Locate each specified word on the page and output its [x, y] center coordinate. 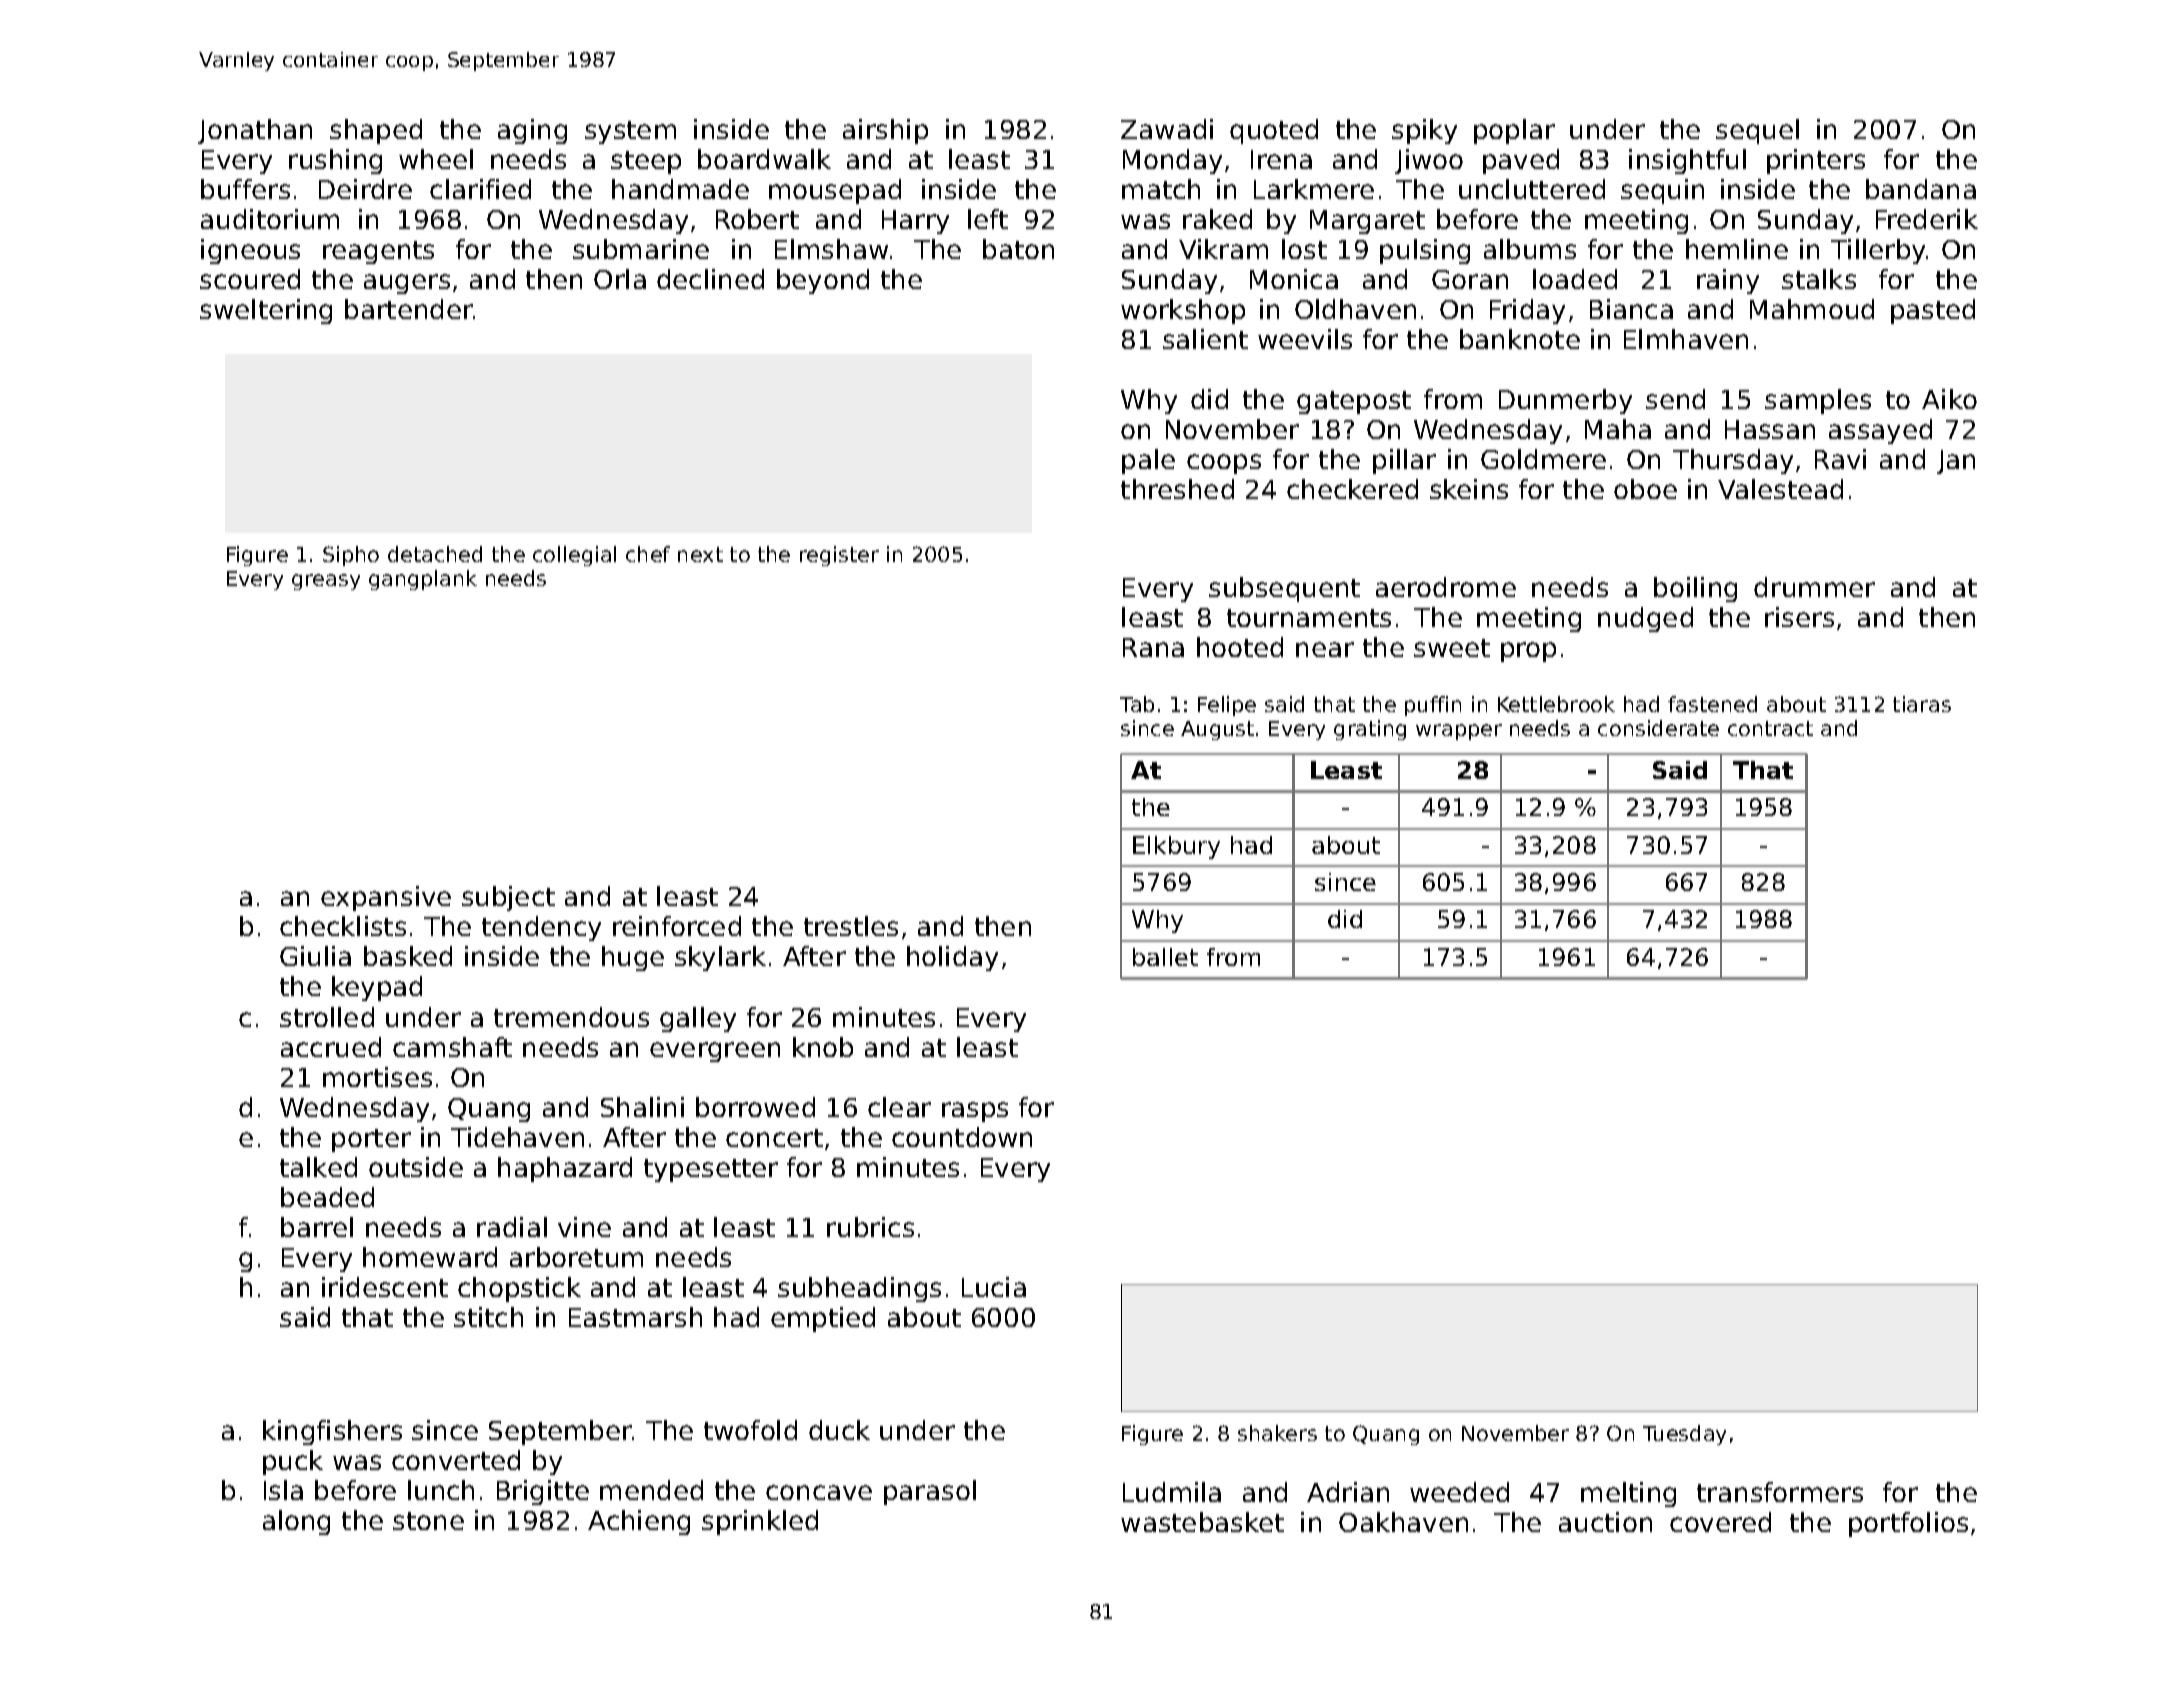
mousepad [835, 191]
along [296, 1522]
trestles [851, 926]
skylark [720, 958]
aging [532, 131]
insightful [1687, 161]
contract [1770, 728]
